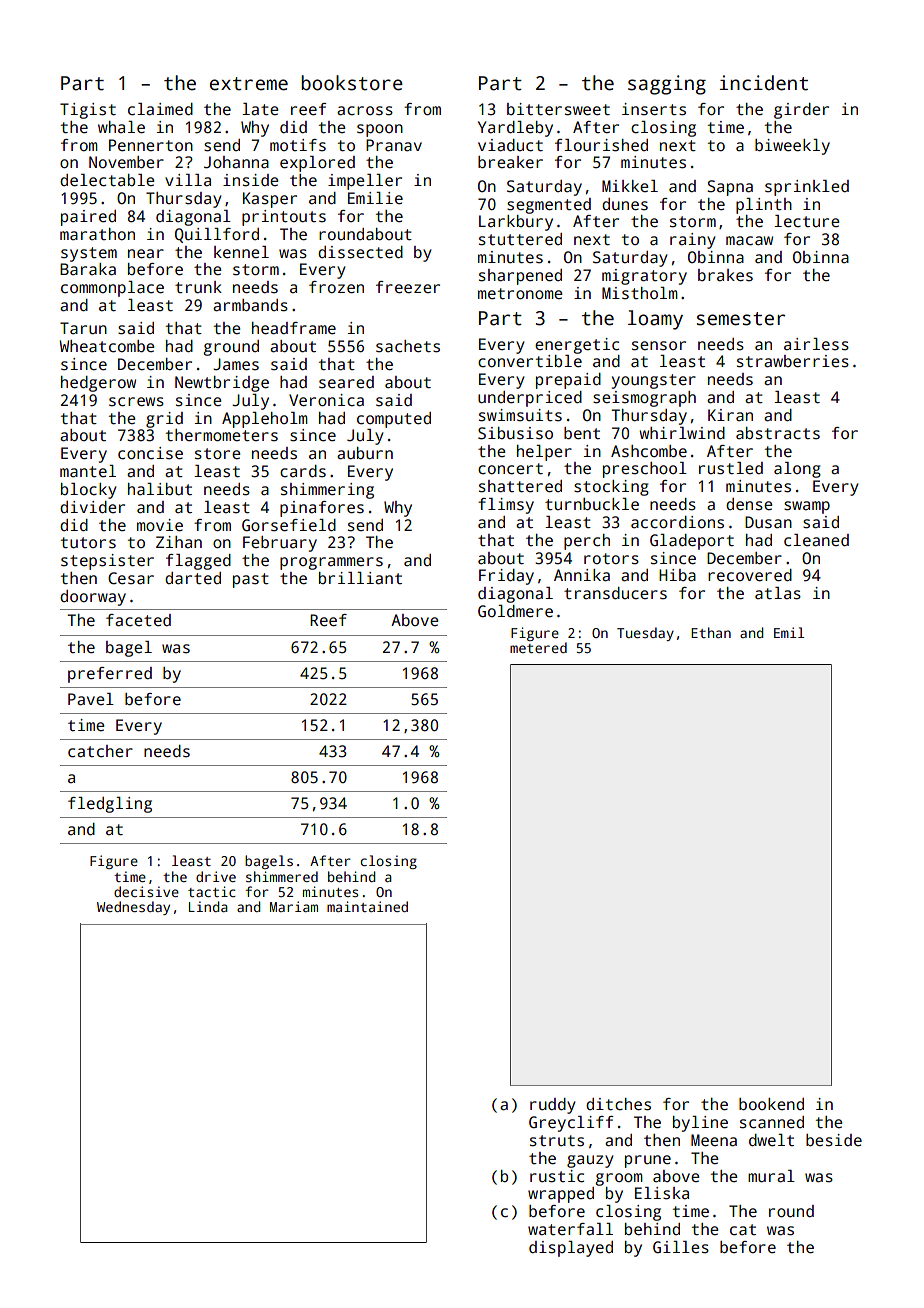 This document has width=924, height=1308. Describe the element at coordinates (380, 130) in the document. I see `spoon` at that location.
